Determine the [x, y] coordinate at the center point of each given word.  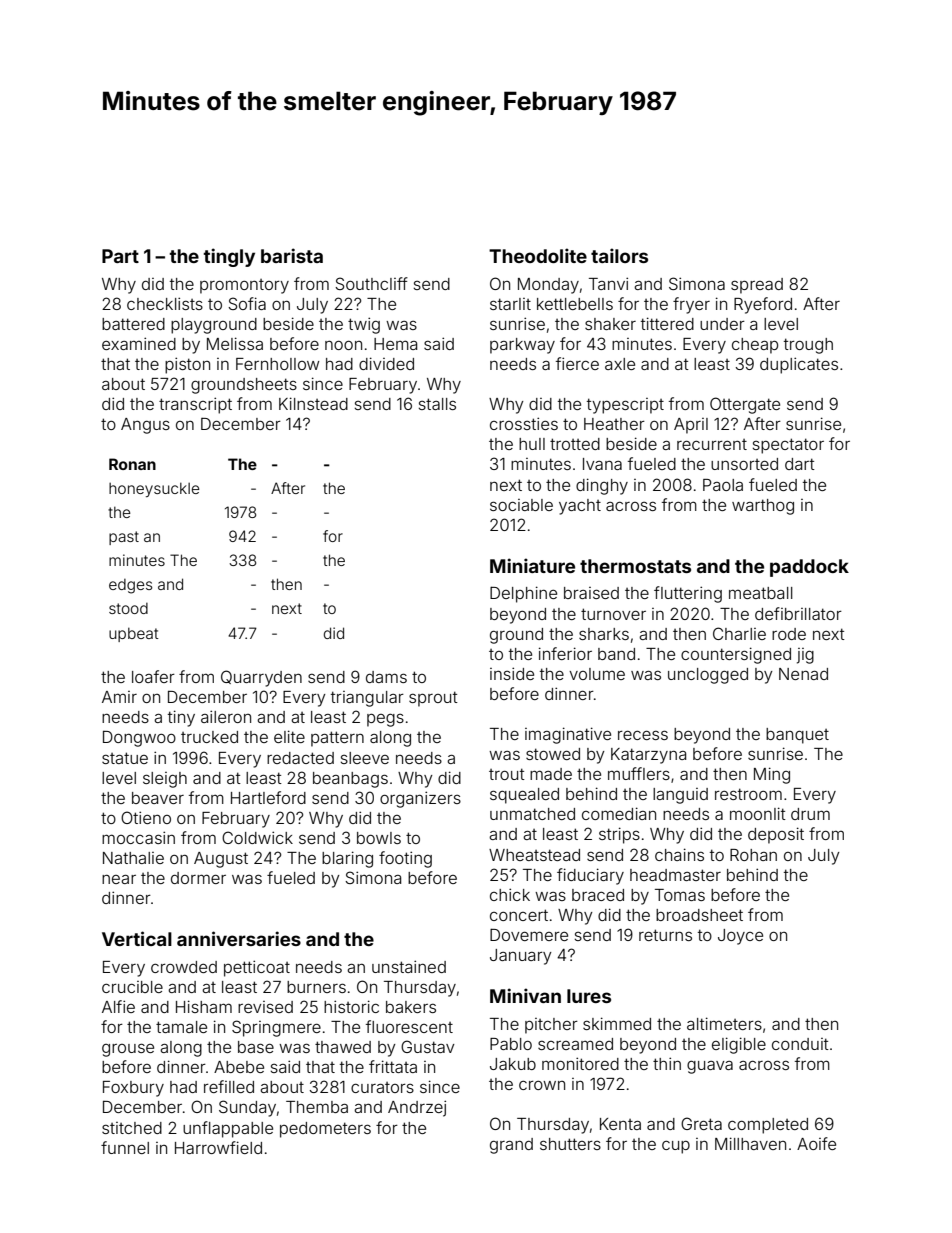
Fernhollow [277, 364]
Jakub [513, 1064]
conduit [800, 1044]
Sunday [247, 1108]
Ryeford [763, 305]
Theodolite [538, 255]
